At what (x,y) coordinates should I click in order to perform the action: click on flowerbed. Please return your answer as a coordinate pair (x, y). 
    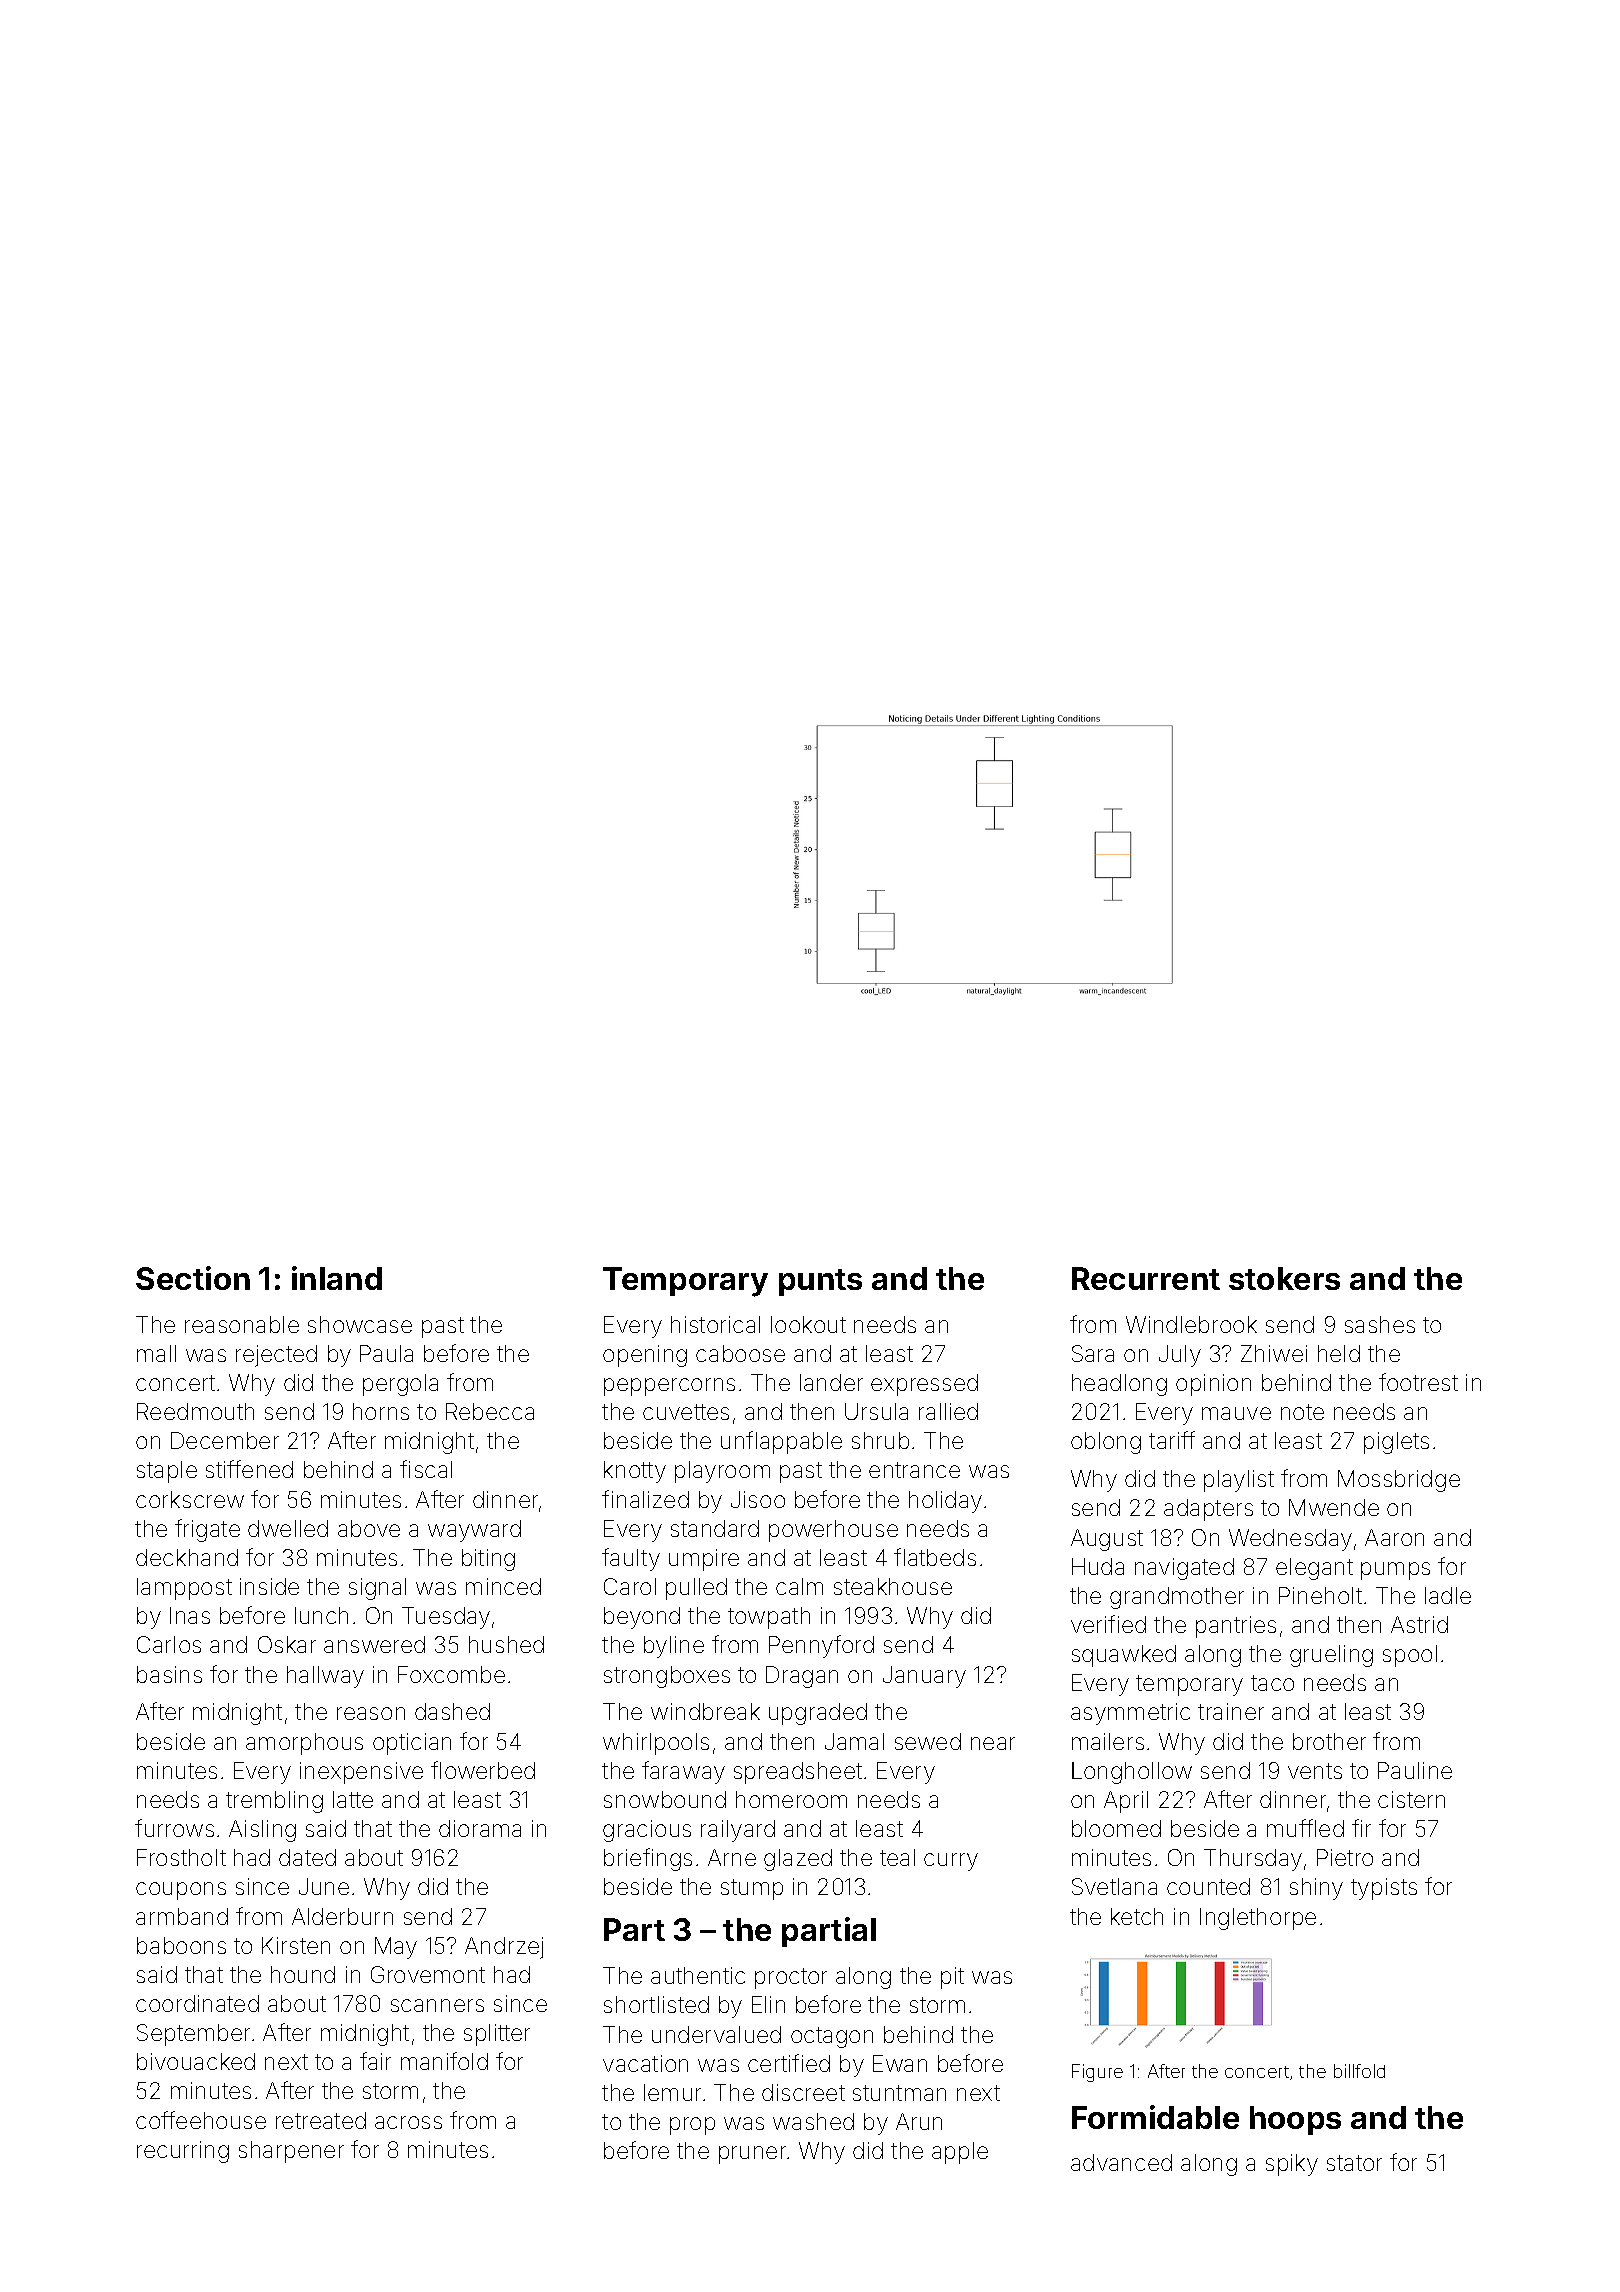
    Looking at the image, I should click on (483, 1770).
